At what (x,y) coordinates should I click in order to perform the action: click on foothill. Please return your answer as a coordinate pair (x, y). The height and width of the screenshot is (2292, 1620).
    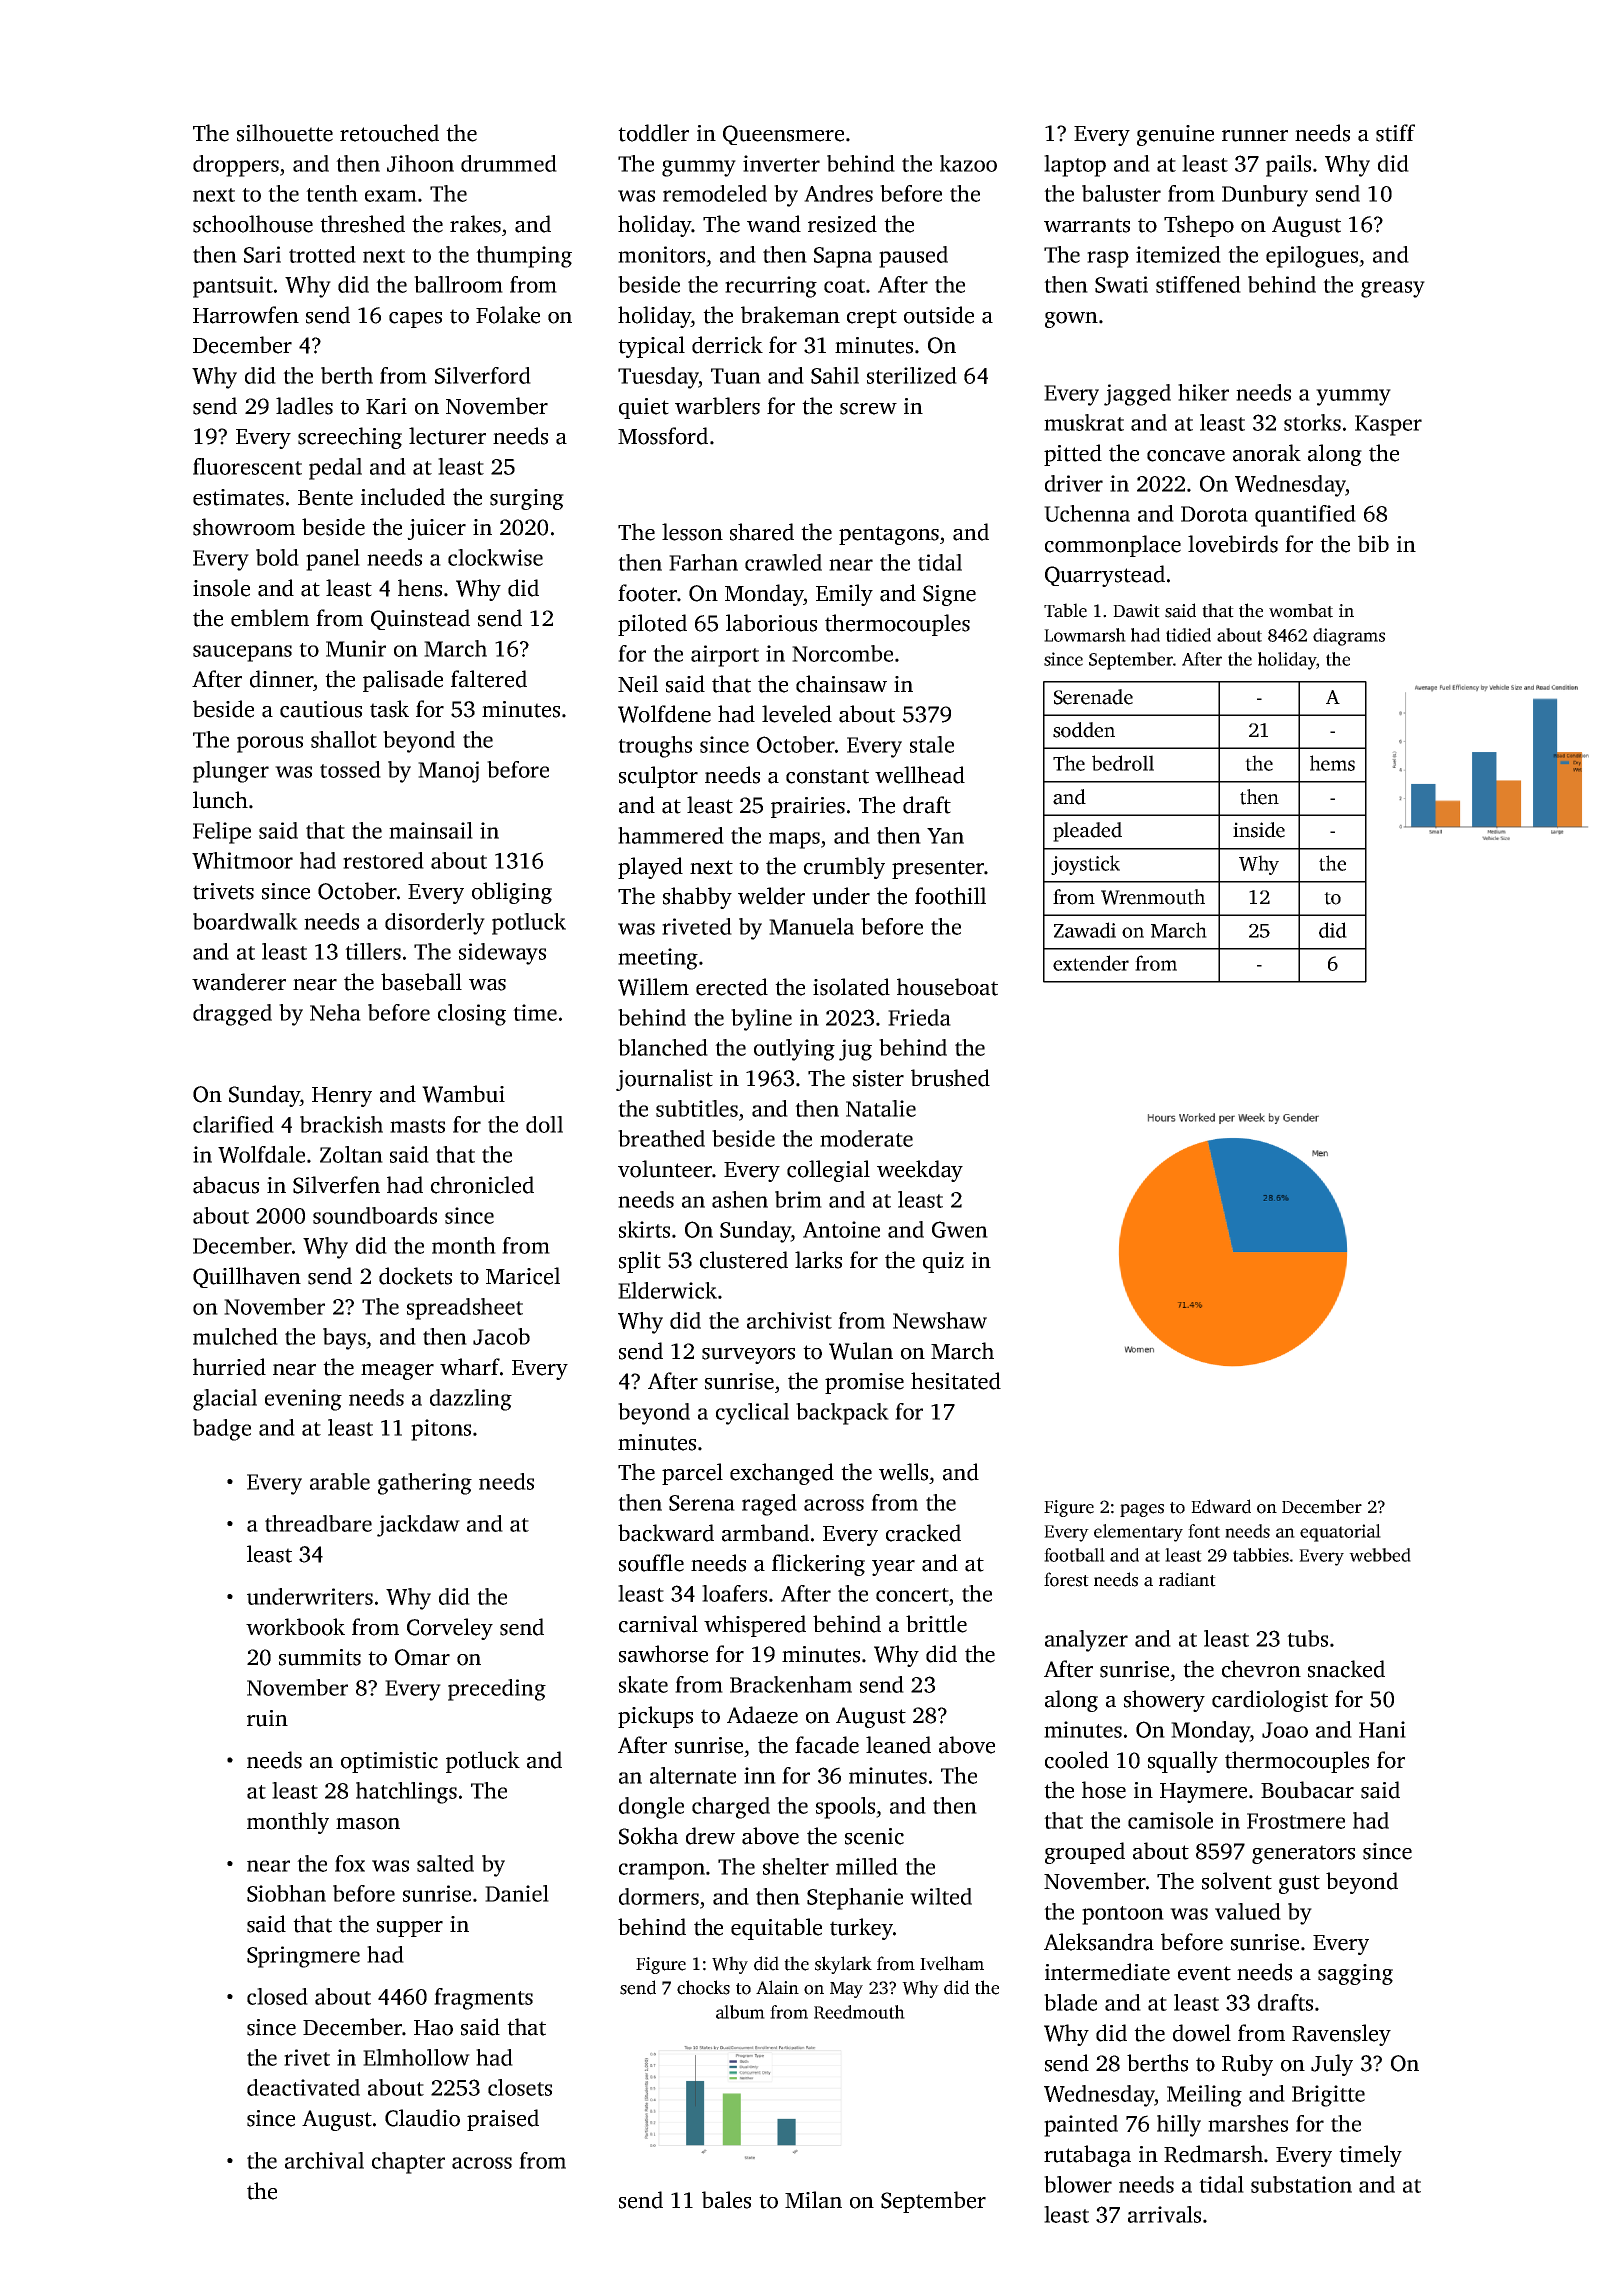
    Looking at the image, I should click on (950, 896).
